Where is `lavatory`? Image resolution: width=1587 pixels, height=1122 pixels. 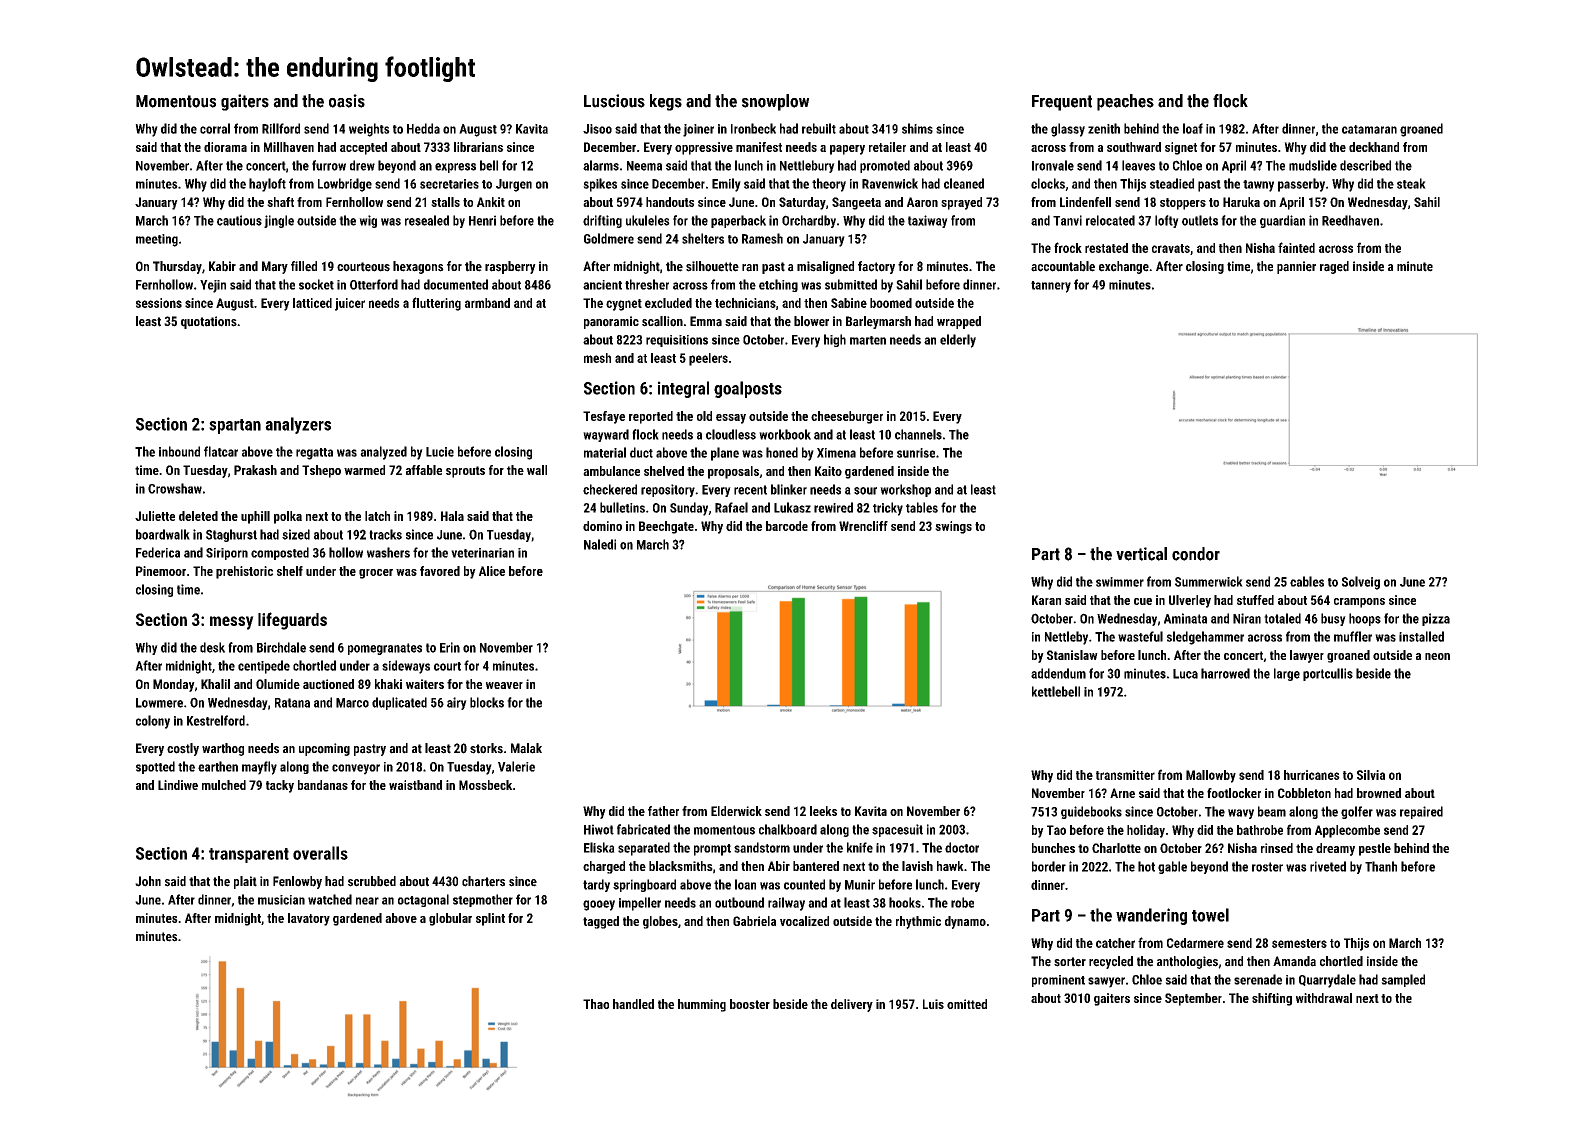 lavatory is located at coordinates (309, 919).
